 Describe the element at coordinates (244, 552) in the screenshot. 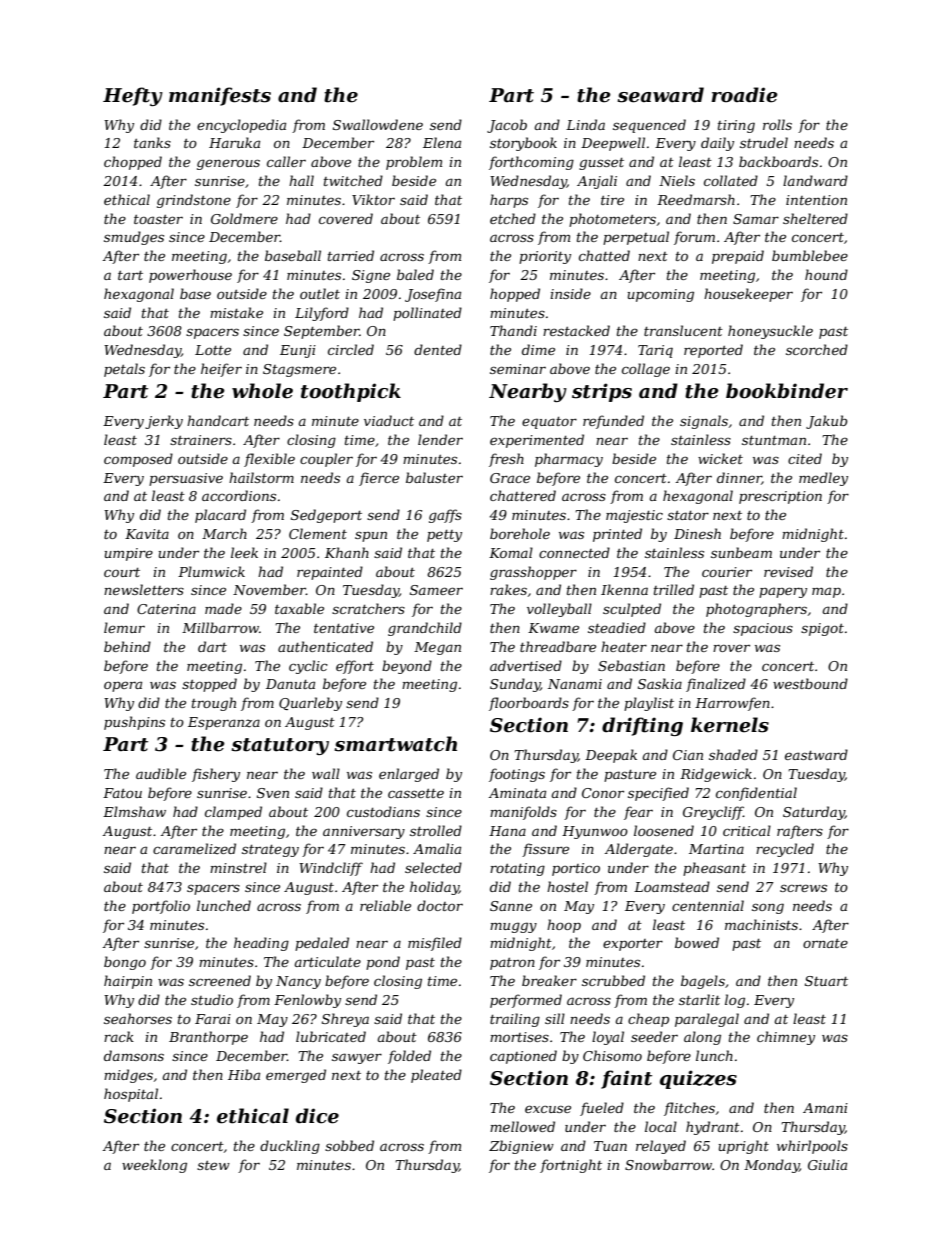

I see `leek` at that location.
